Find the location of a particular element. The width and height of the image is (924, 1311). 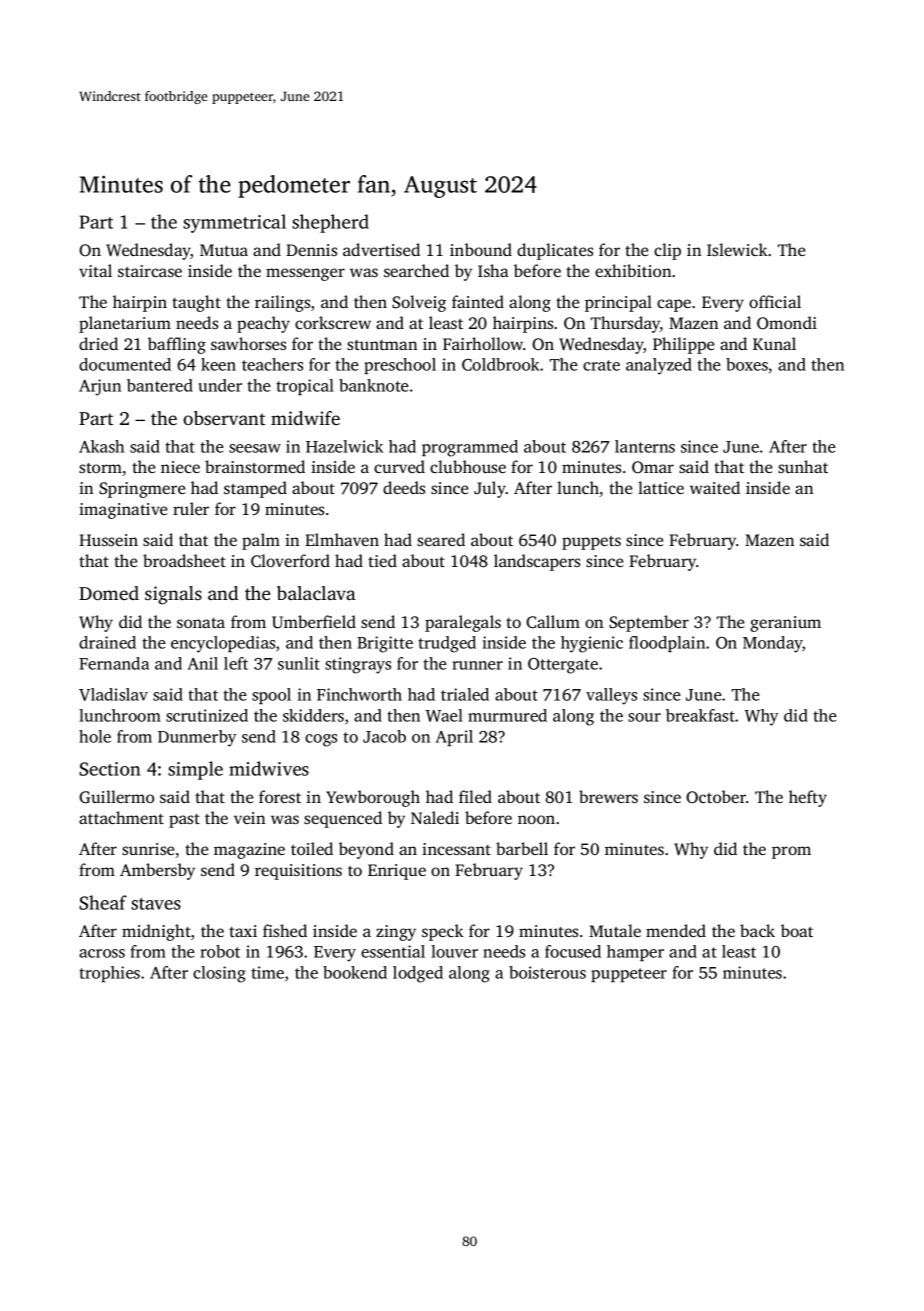

symmetrical is located at coordinates (234, 223).
